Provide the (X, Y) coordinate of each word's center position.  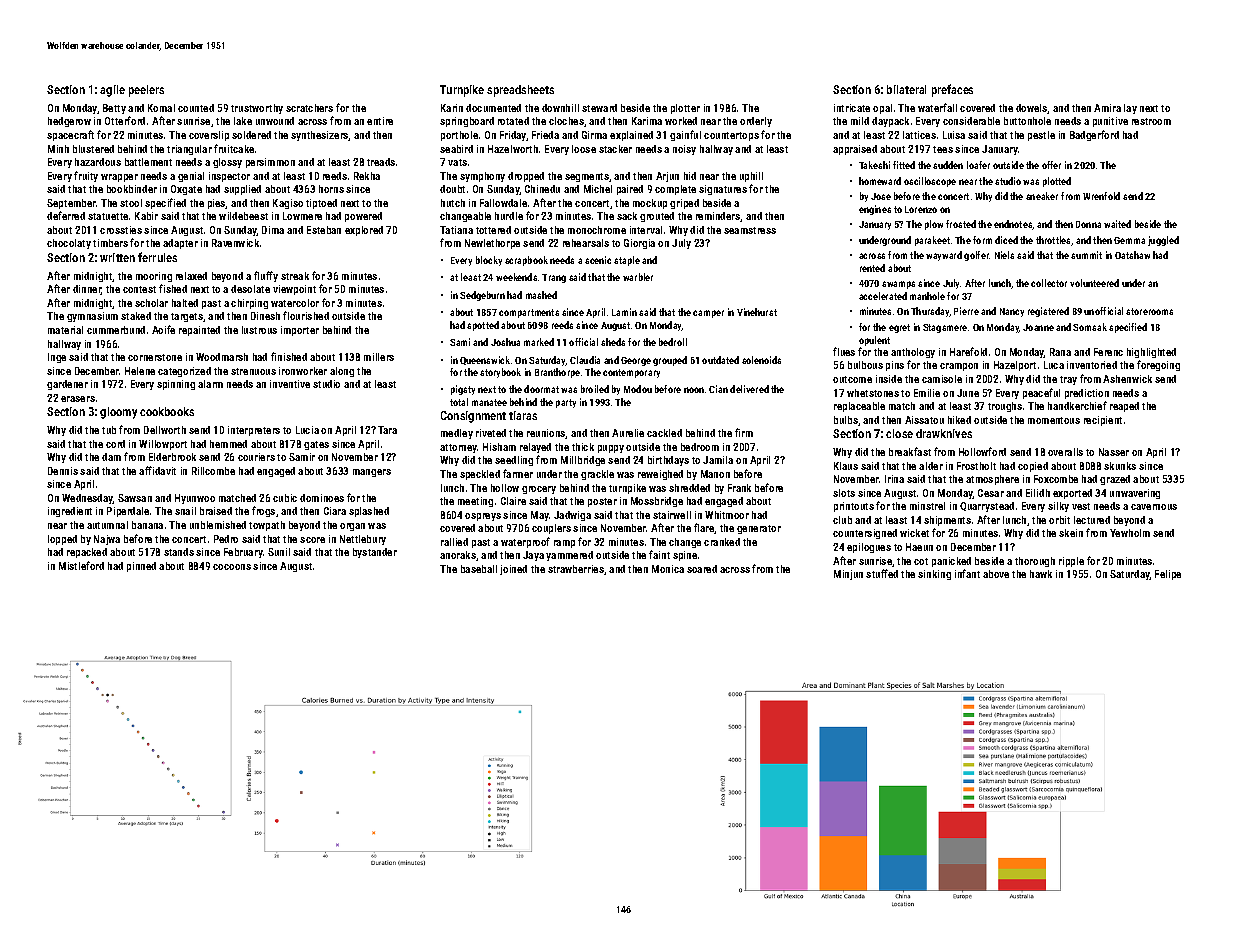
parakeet (932, 241)
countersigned (865, 534)
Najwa (107, 540)
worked (681, 121)
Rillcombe (213, 471)
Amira (1107, 108)
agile (112, 91)
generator (759, 529)
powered (363, 217)
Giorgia (639, 244)
